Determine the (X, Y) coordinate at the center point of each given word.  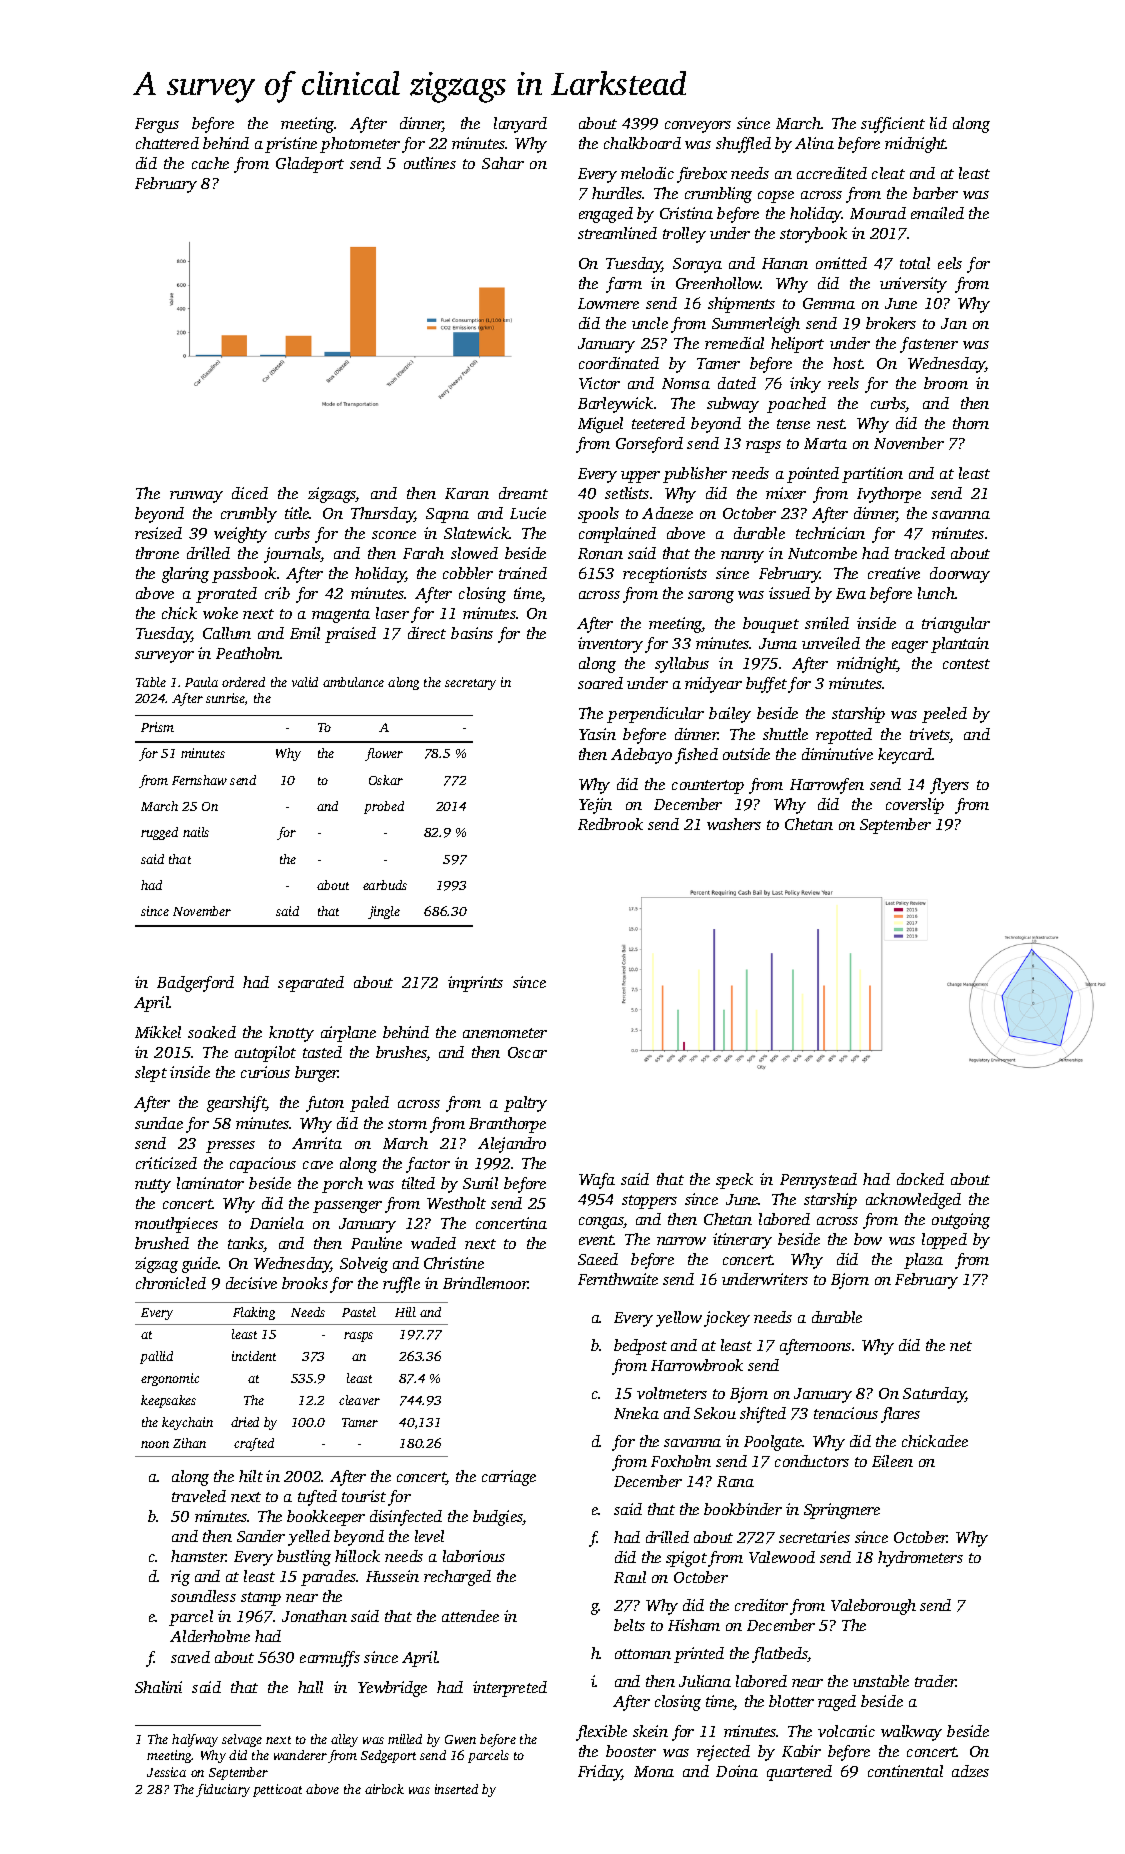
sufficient (893, 125)
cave (318, 1165)
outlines (430, 163)
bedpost (640, 1347)
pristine (291, 145)
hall (310, 1687)
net (961, 1346)
